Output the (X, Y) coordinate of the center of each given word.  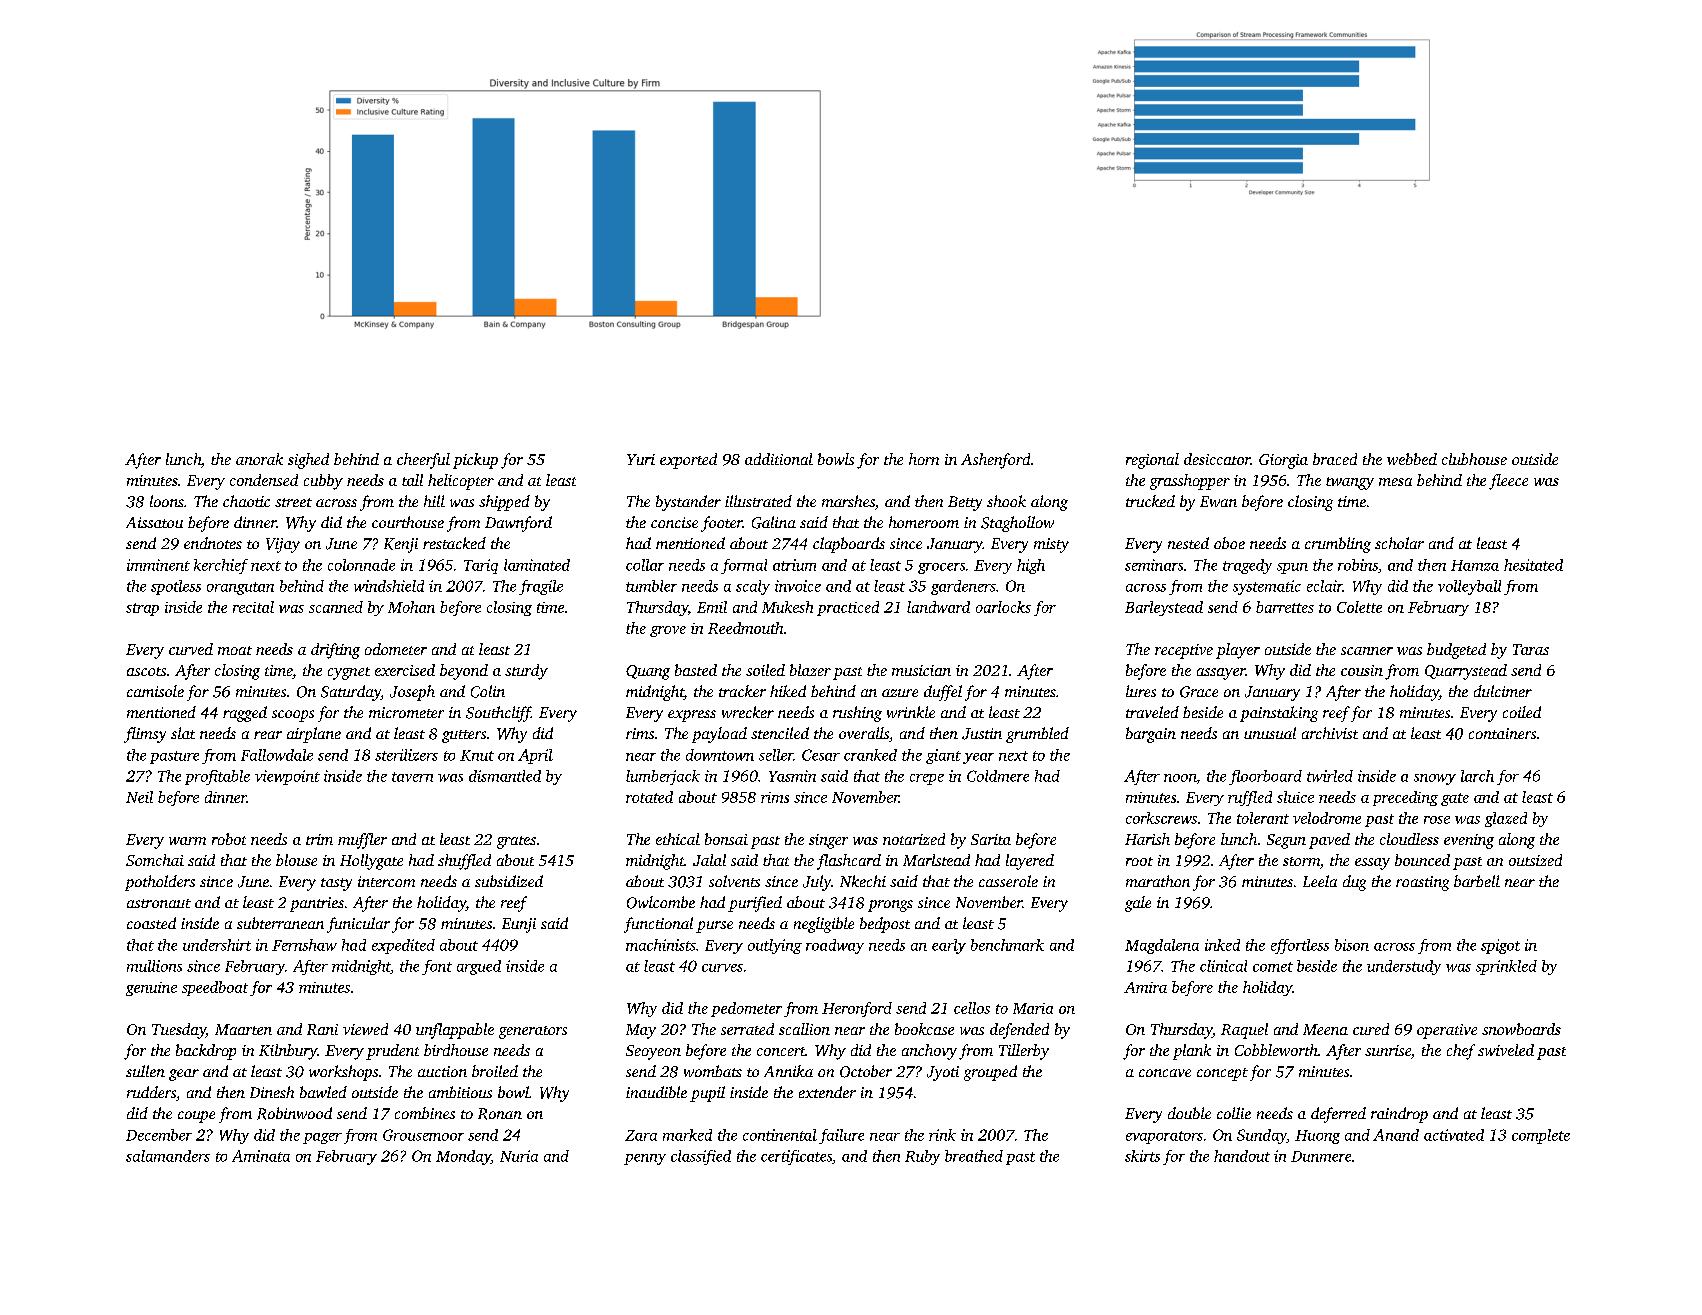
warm (187, 841)
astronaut (159, 903)
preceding (1405, 798)
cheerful (423, 461)
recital (253, 607)
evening (1469, 841)
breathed (974, 1156)
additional (779, 459)
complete (1541, 1136)
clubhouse (1474, 459)
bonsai (726, 839)
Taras (1531, 649)
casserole (1008, 881)
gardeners (963, 587)
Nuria (519, 1156)
